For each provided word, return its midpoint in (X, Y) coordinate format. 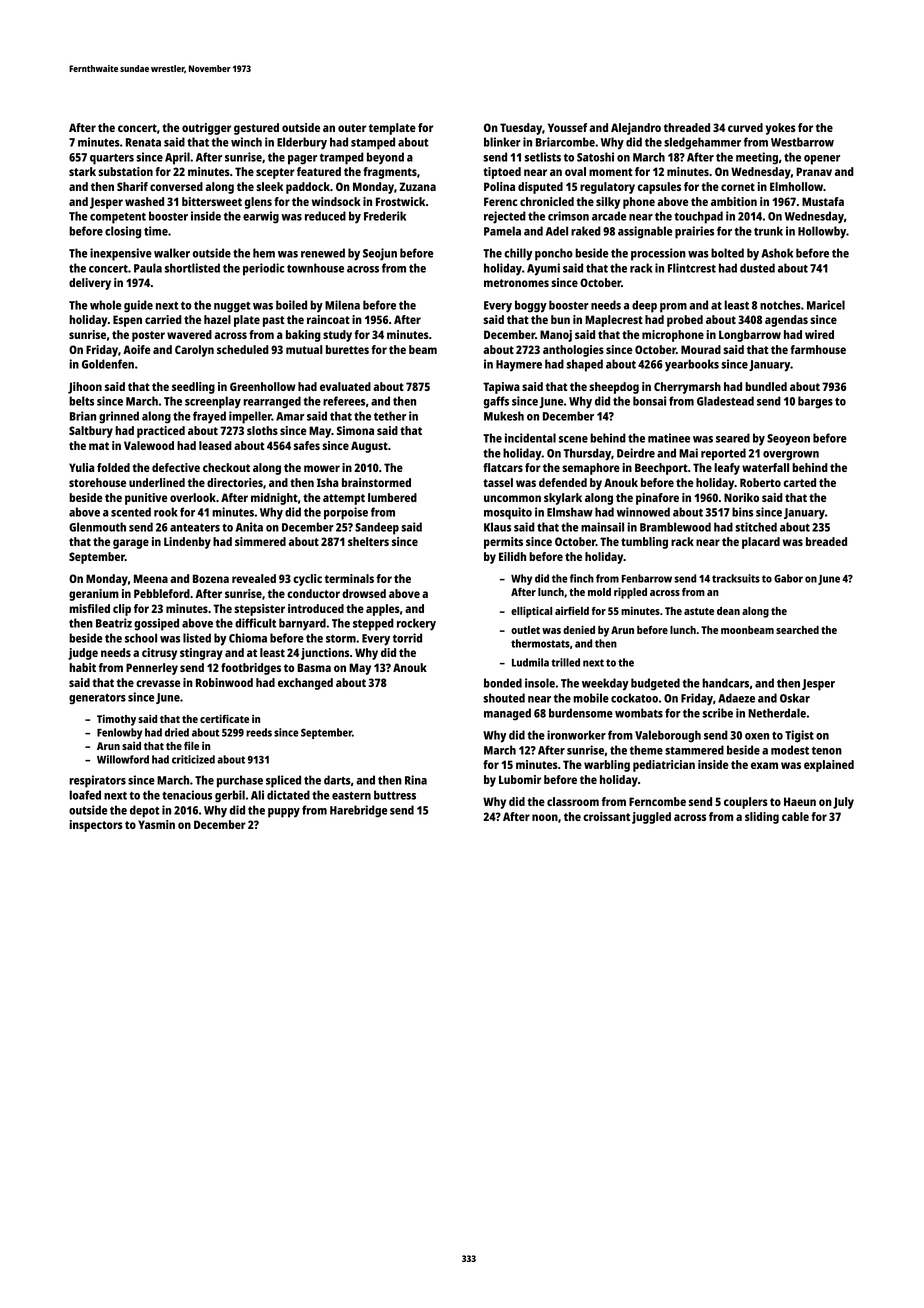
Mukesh (504, 416)
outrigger (206, 129)
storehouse (97, 482)
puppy (284, 813)
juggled (651, 818)
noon (545, 817)
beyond (385, 158)
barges (815, 402)
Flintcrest (692, 268)
